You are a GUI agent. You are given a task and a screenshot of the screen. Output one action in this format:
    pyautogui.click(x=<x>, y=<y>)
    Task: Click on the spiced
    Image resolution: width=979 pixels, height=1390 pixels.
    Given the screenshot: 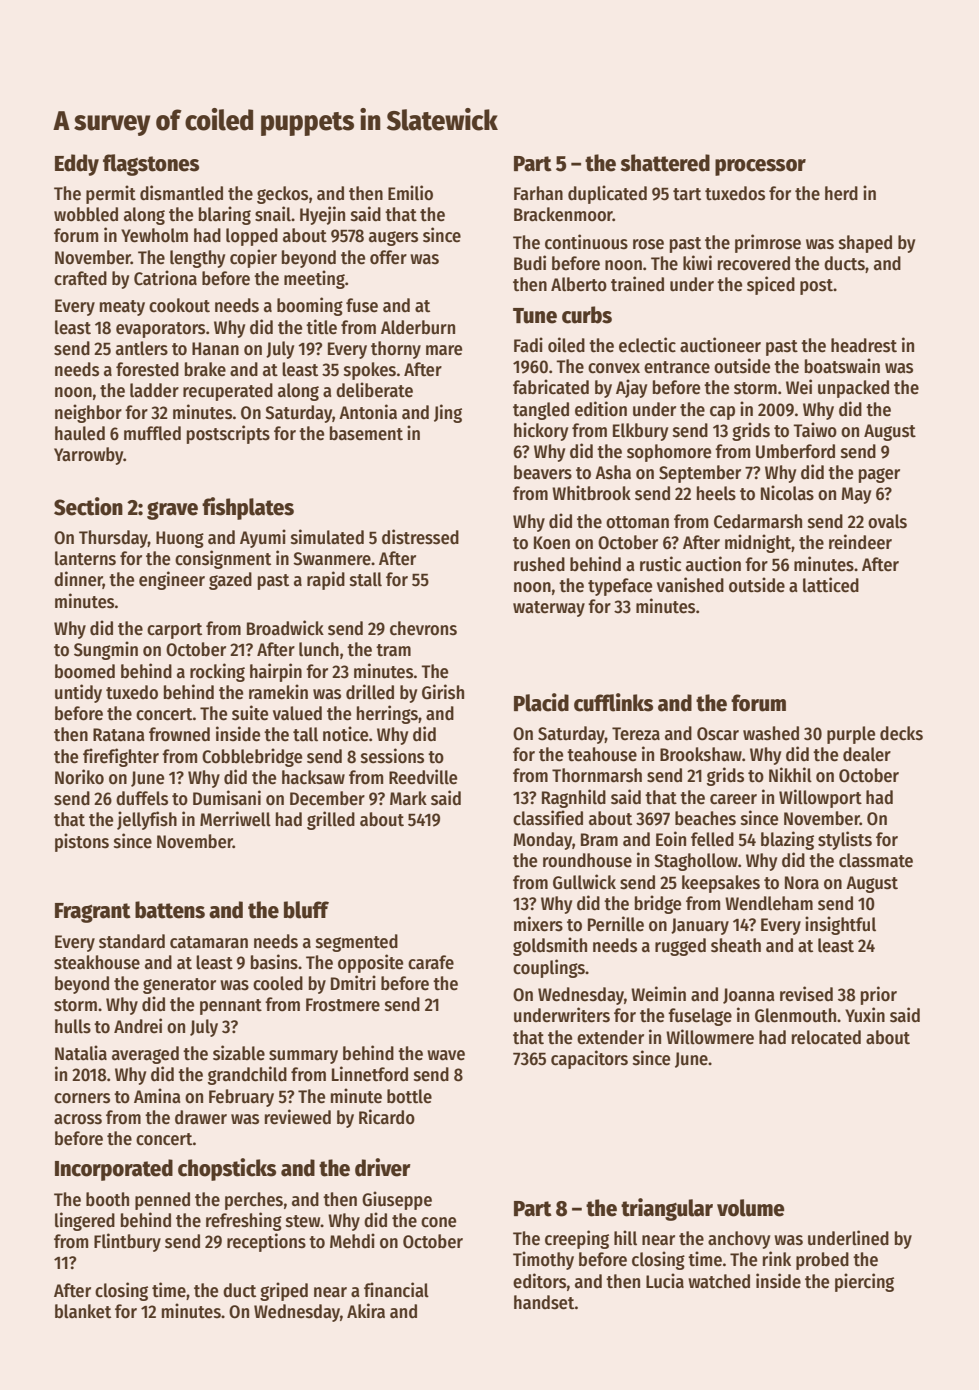 What is the action you would take?
    pyautogui.click(x=771, y=285)
